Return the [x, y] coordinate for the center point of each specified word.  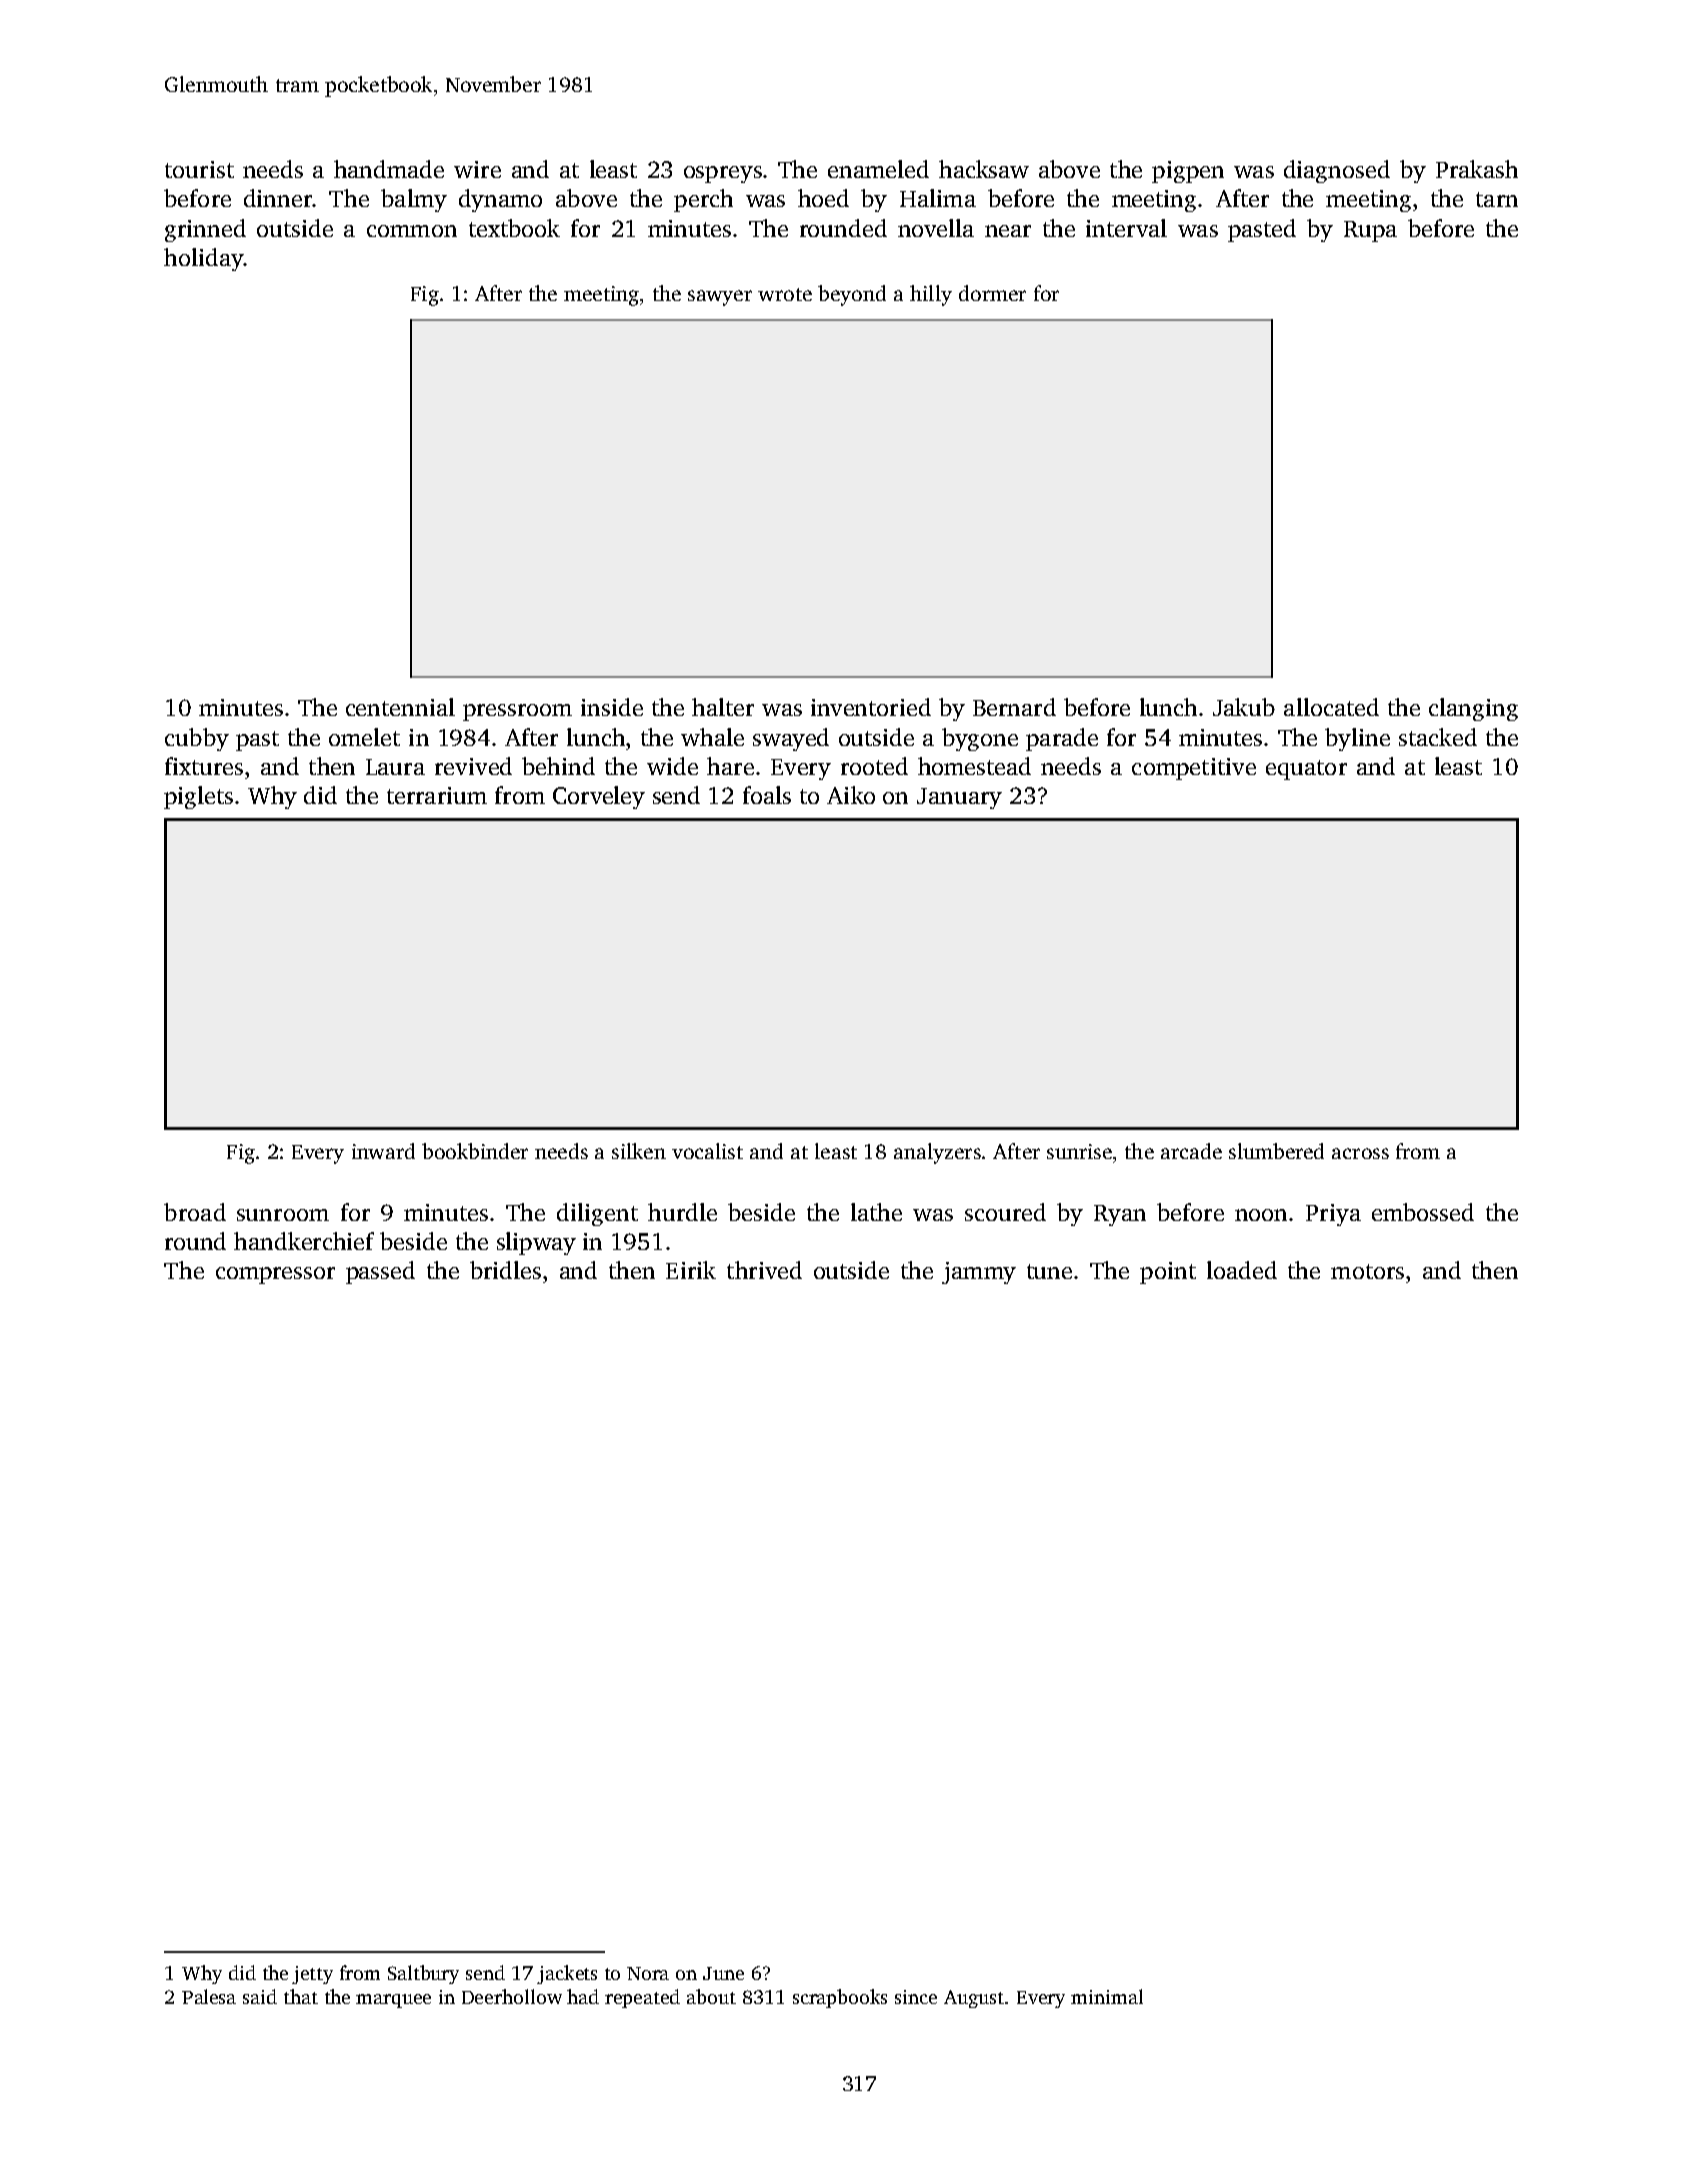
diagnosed [1337, 171]
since [916, 1997]
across [1360, 1153]
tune [1049, 1271]
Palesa [209, 1996]
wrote [785, 294]
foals [767, 795]
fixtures [204, 766]
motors [1367, 1271]
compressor [275, 1275]
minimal [1107, 1996]
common [412, 231]
